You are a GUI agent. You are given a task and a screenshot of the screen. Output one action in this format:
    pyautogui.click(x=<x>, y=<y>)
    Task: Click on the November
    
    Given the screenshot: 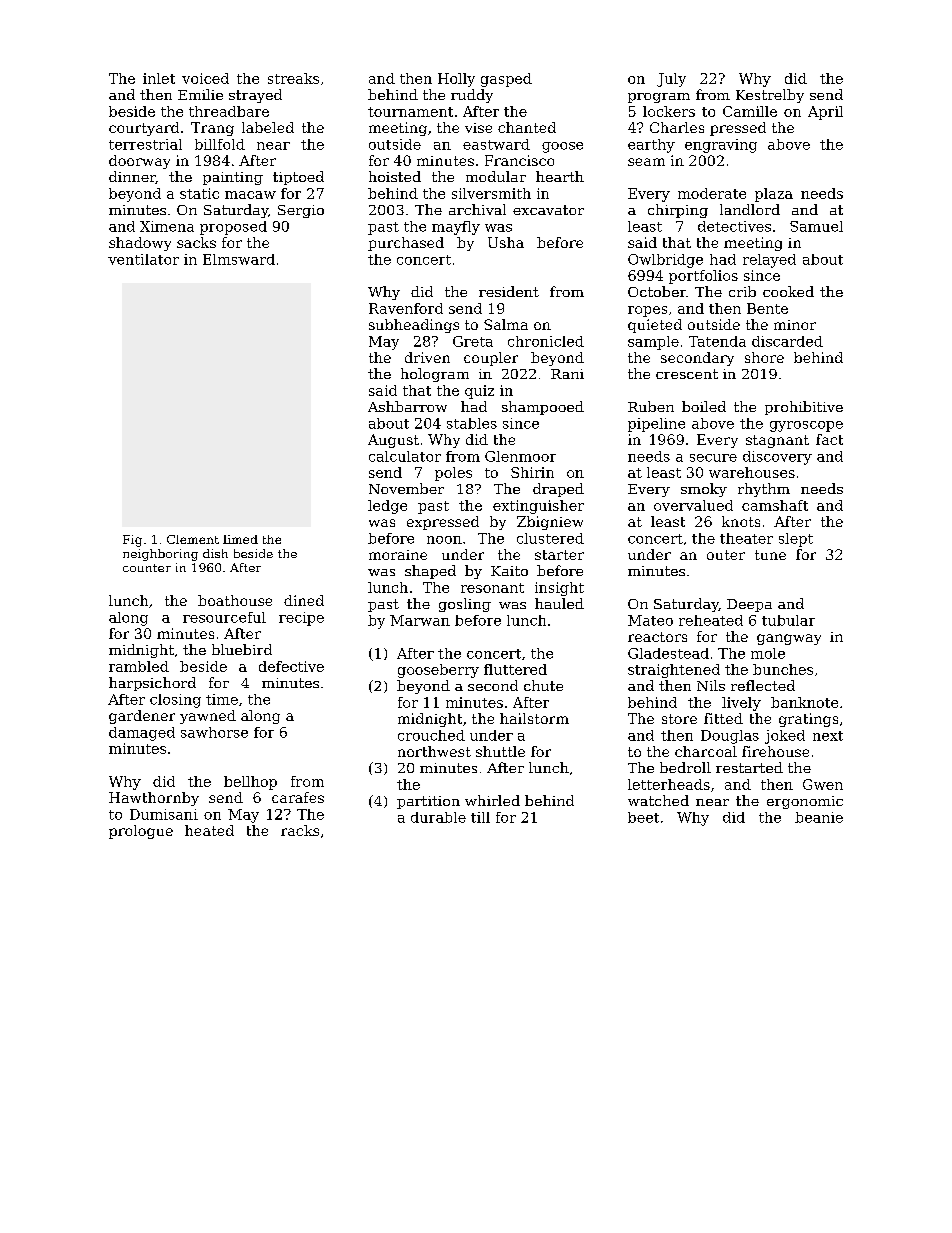 What is the action you would take?
    pyautogui.click(x=406, y=488)
